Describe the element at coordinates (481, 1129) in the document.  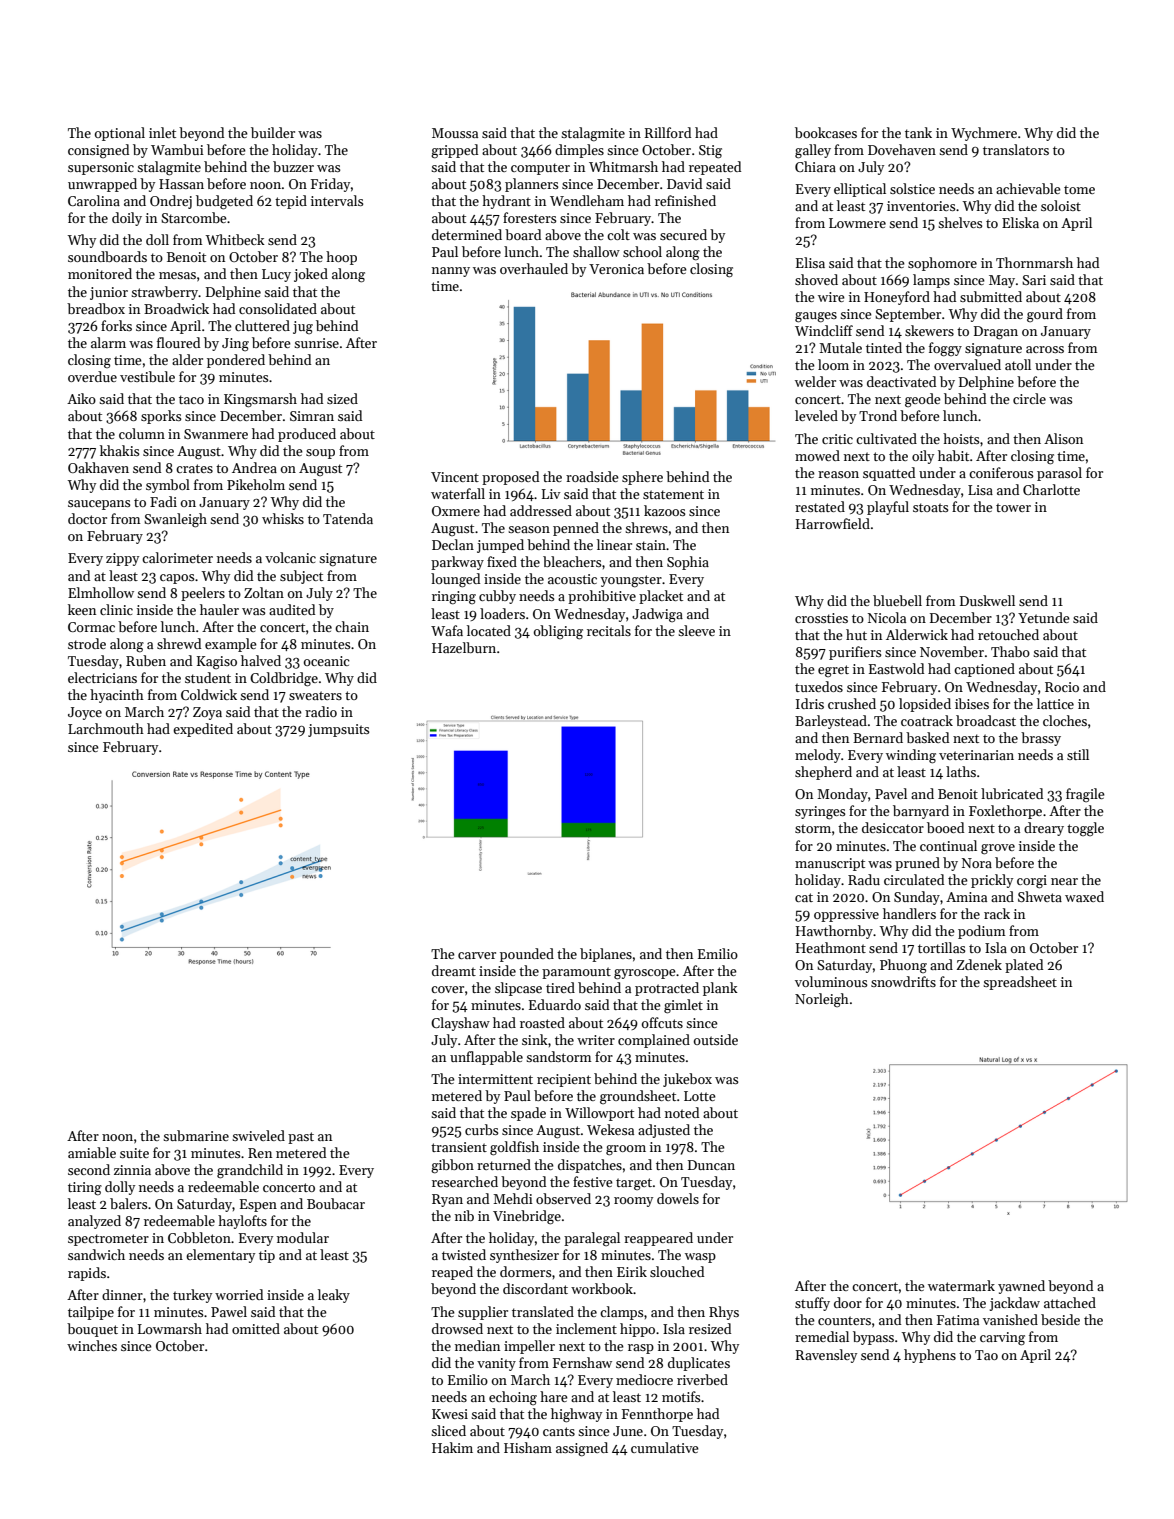
I see `curbs` at that location.
